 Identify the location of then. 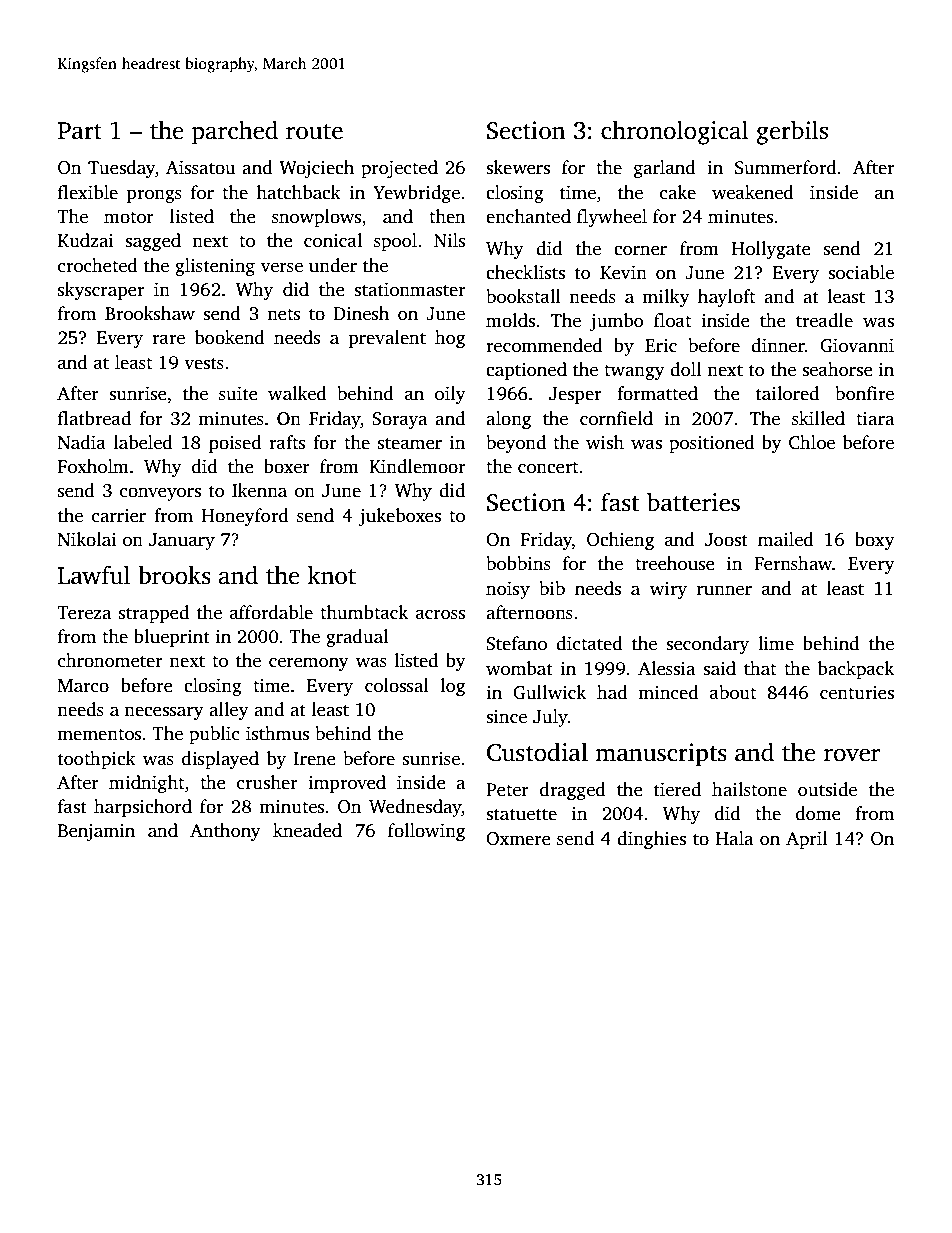
(447, 216).
